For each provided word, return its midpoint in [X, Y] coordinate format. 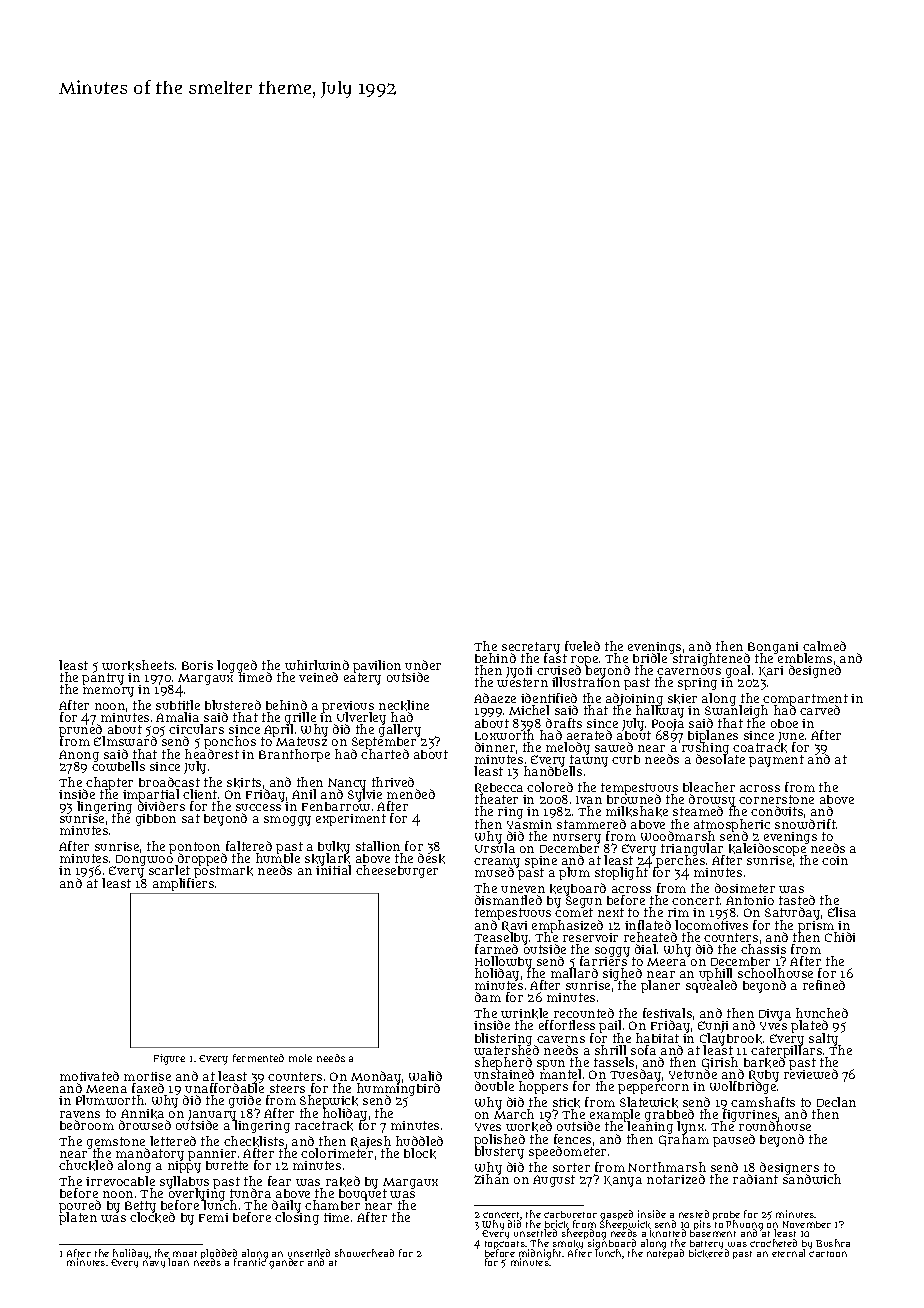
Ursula [495, 848]
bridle [650, 658]
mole [300, 1058]
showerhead [364, 1253]
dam [488, 997]
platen [78, 1219]
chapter [109, 783]
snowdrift [805, 824]
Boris [197, 665]
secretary [531, 648]
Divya [775, 1015]
